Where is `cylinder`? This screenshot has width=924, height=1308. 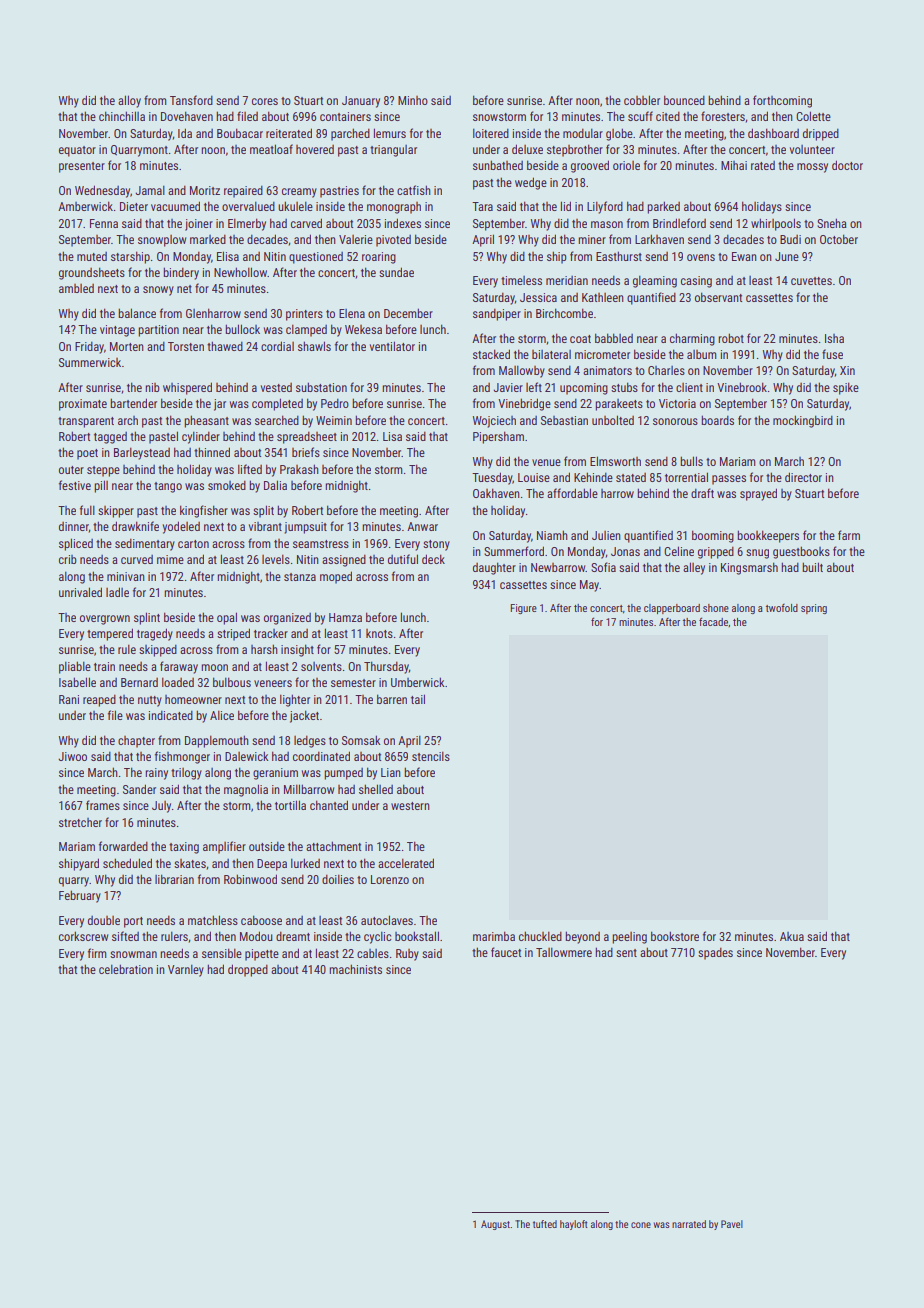
cylinder is located at coordinates (201, 437).
